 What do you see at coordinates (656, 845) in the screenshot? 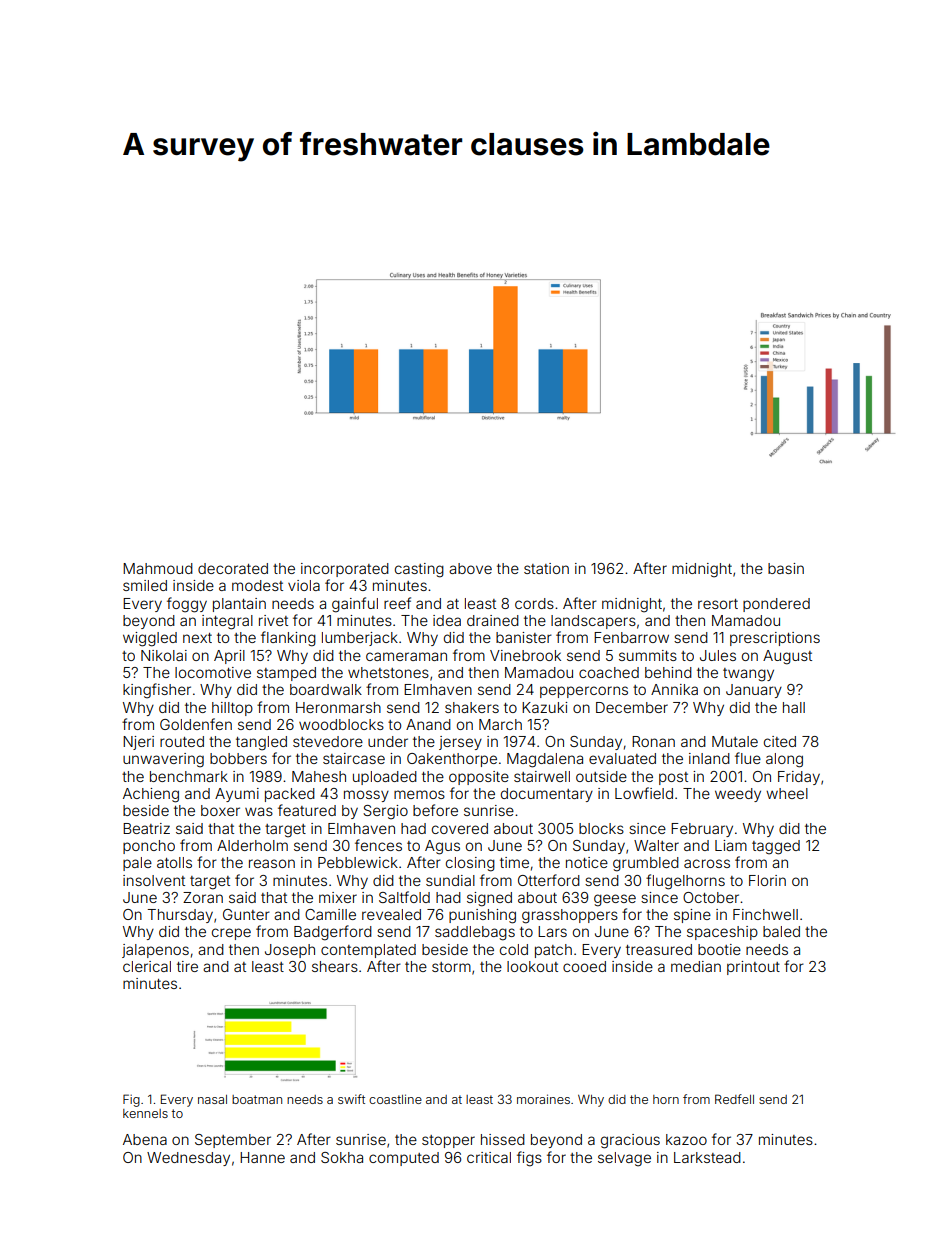
I see `Walter` at bounding box center [656, 845].
